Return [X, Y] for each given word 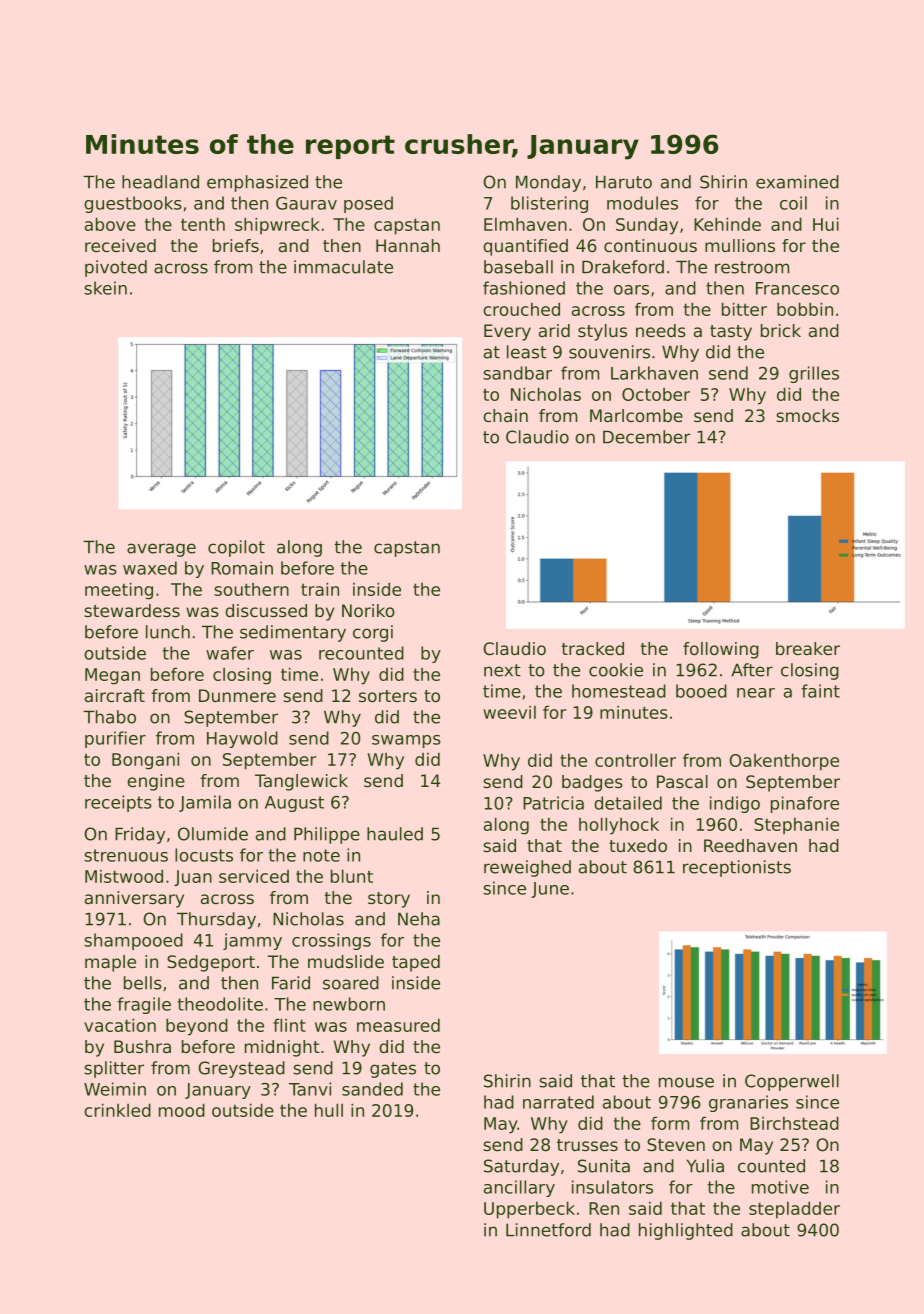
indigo [735, 804]
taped [416, 963]
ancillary [519, 1188]
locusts [204, 855]
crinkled [117, 1110]
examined [797, 182]
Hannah [408, 245]
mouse [686, 1082]
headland [160, 182]
